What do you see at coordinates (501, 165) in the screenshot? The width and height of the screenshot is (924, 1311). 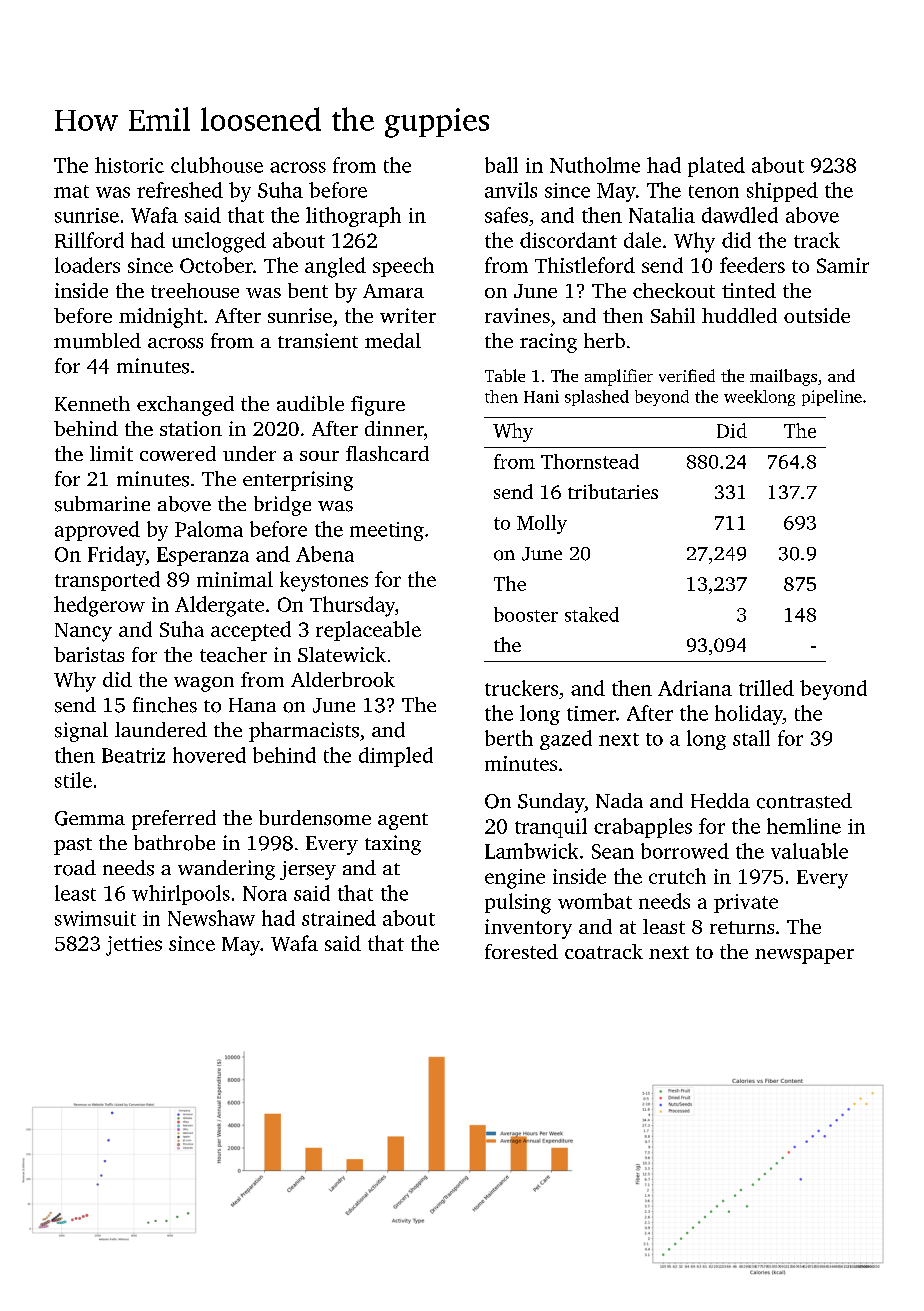 I see `ball` at bounding box center [501, 165].
